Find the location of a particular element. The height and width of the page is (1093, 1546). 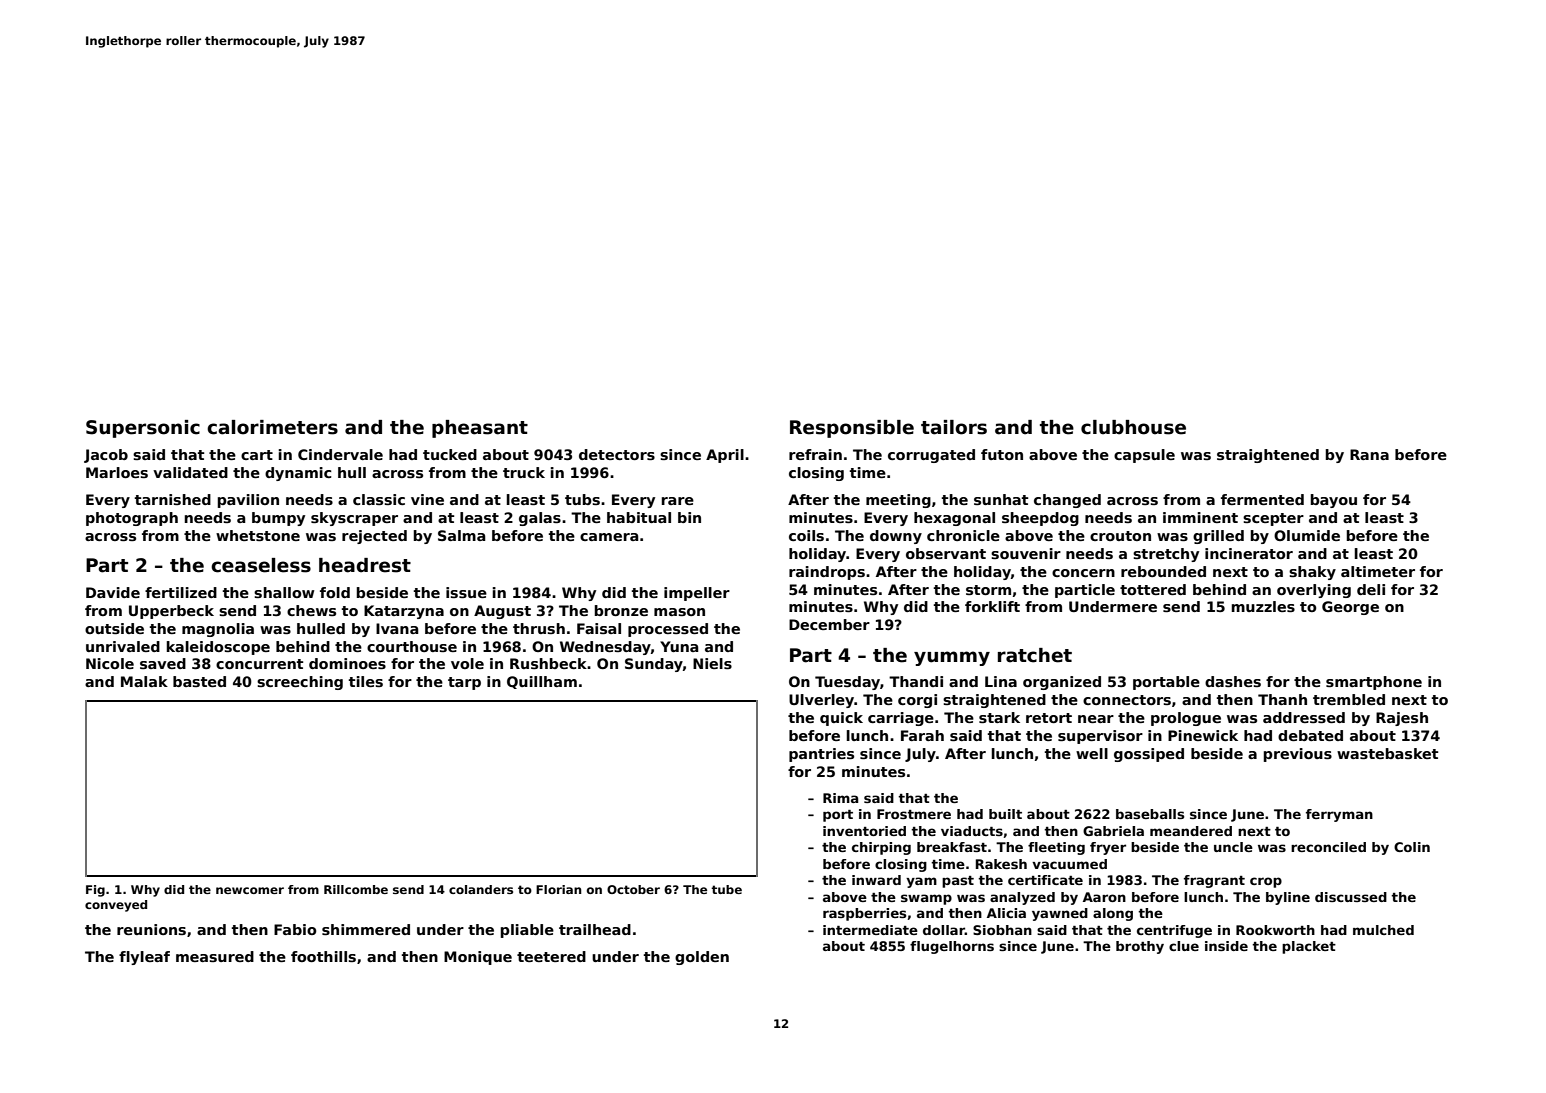

ratchet is located at coordinates (1035, 655).
